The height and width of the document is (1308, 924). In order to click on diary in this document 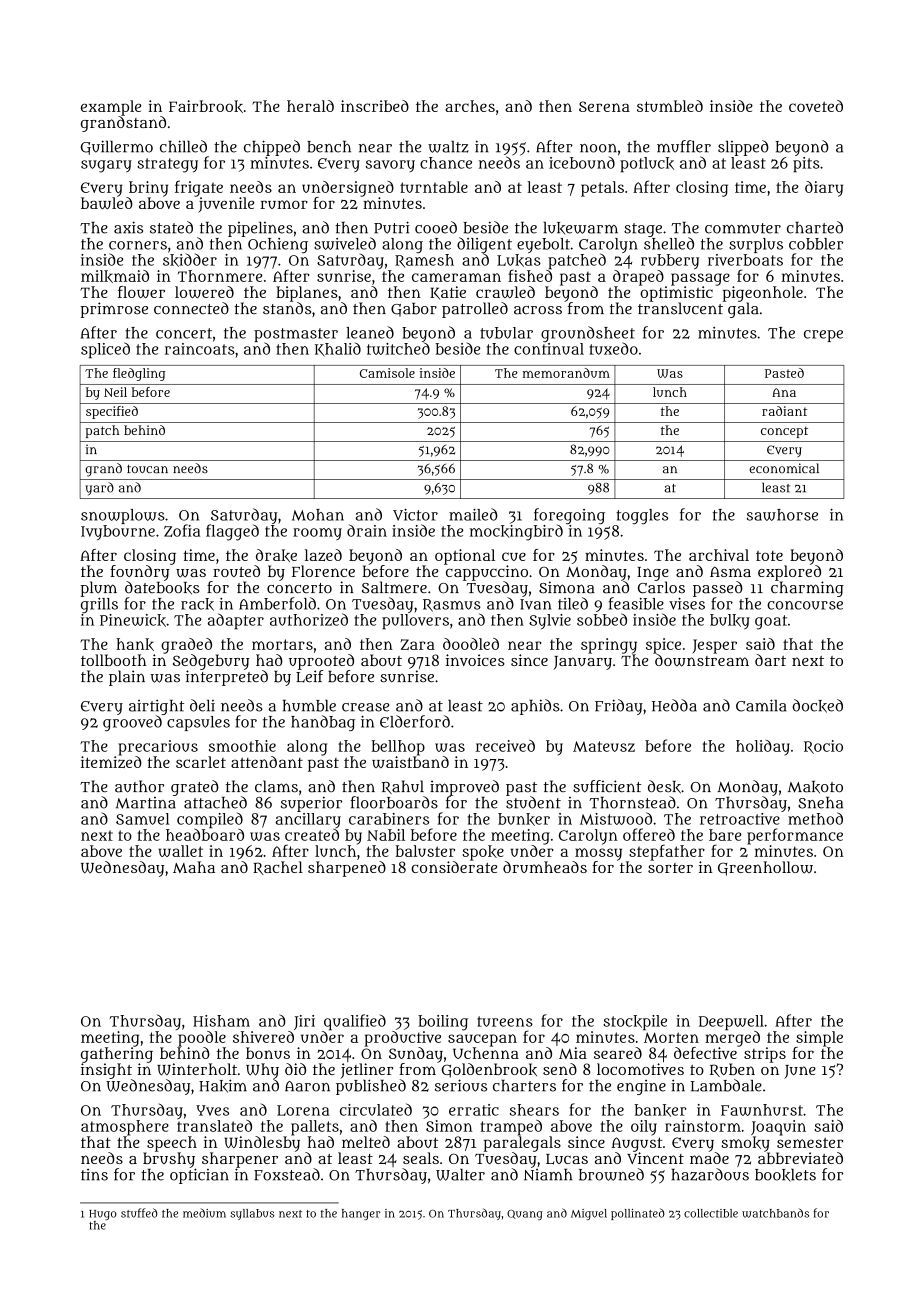, I will do `click(824, 189)`.
